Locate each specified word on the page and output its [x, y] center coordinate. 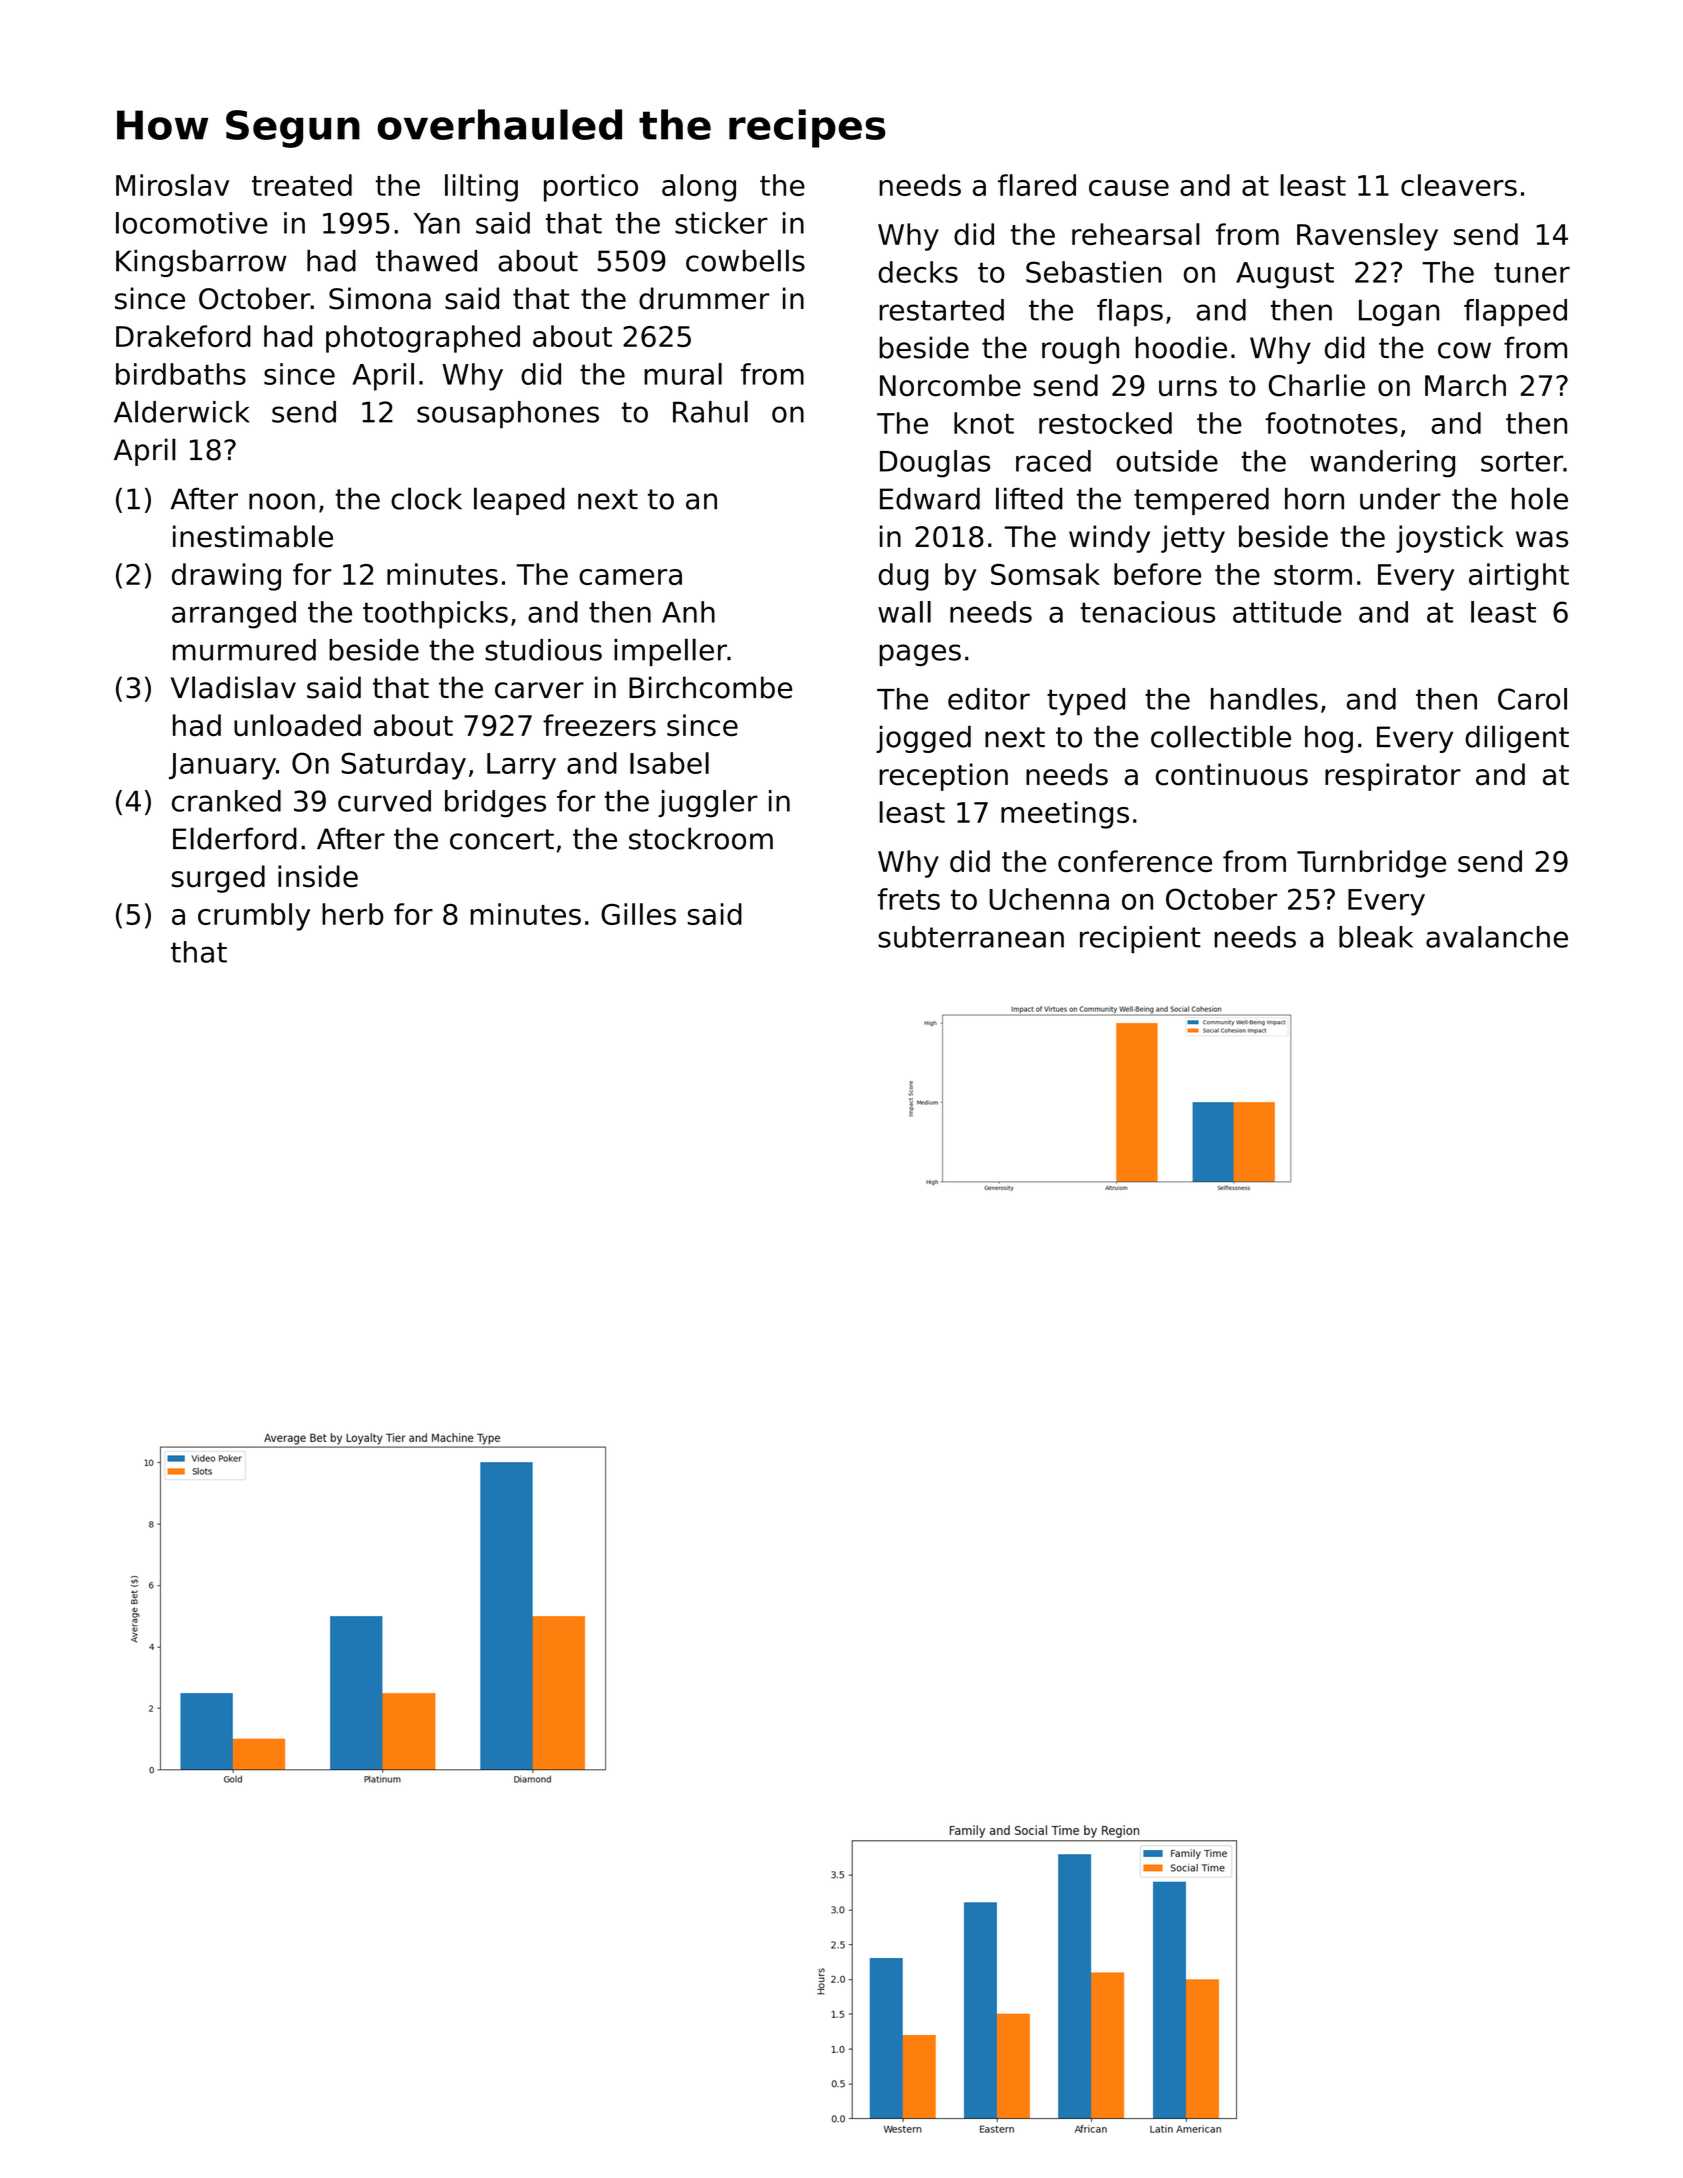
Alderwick [182, 411]
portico [591, 188]
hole [1540, 498]
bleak [1376, 937]
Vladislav [233, 687]
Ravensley [1367, 237]
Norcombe [950, 385]
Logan [1399, 313]
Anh [688, 612]
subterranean [971, 937]
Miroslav [172, 185]
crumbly [254, 917]
